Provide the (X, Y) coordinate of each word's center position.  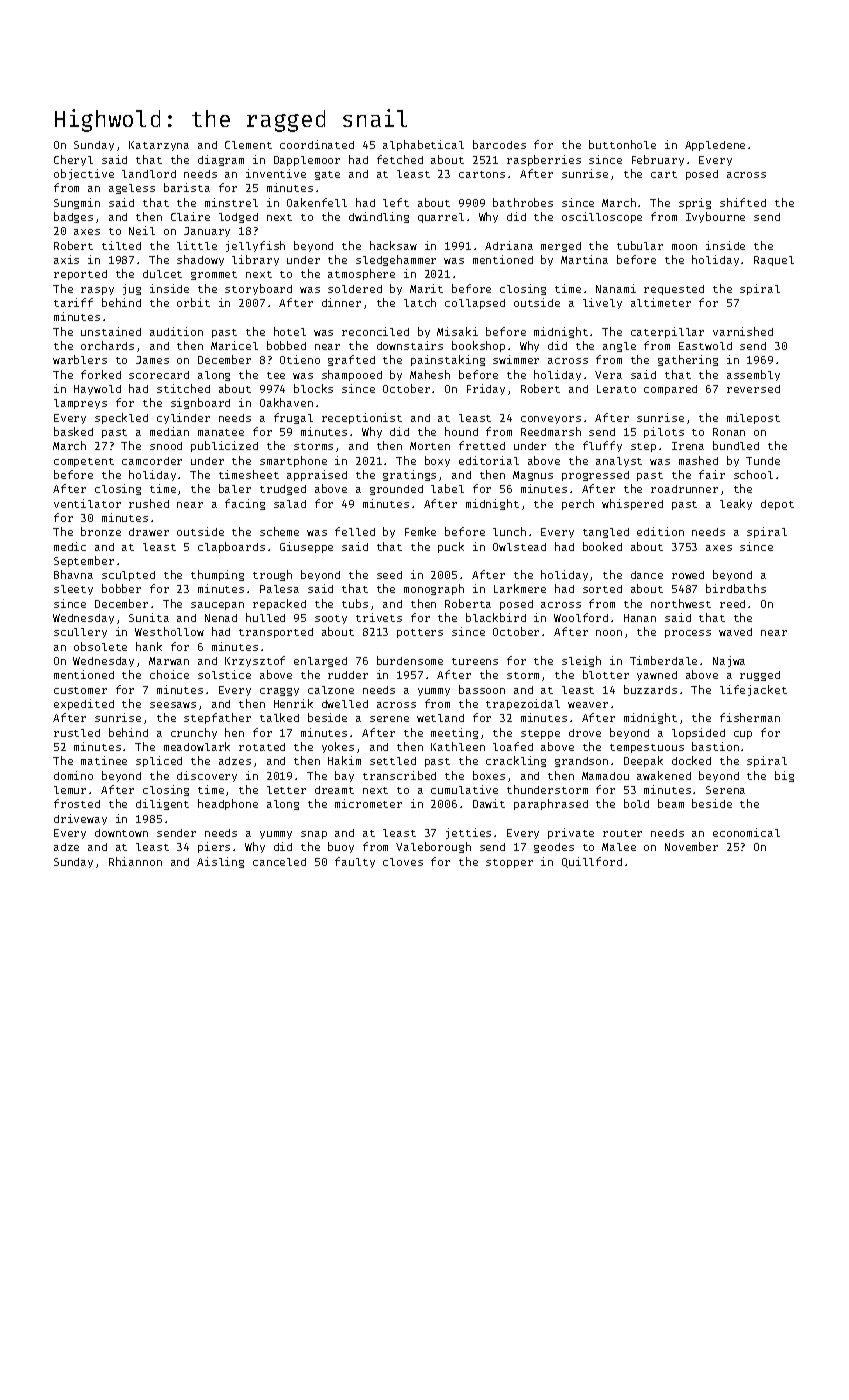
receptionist (362, 418)
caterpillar (667, 332)
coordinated (317, 144)
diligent (162, 804)
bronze (101, 531)
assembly (753, 375)
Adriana (509, 245)
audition (176, 331)
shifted (743, 202)
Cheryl (73, 160)
